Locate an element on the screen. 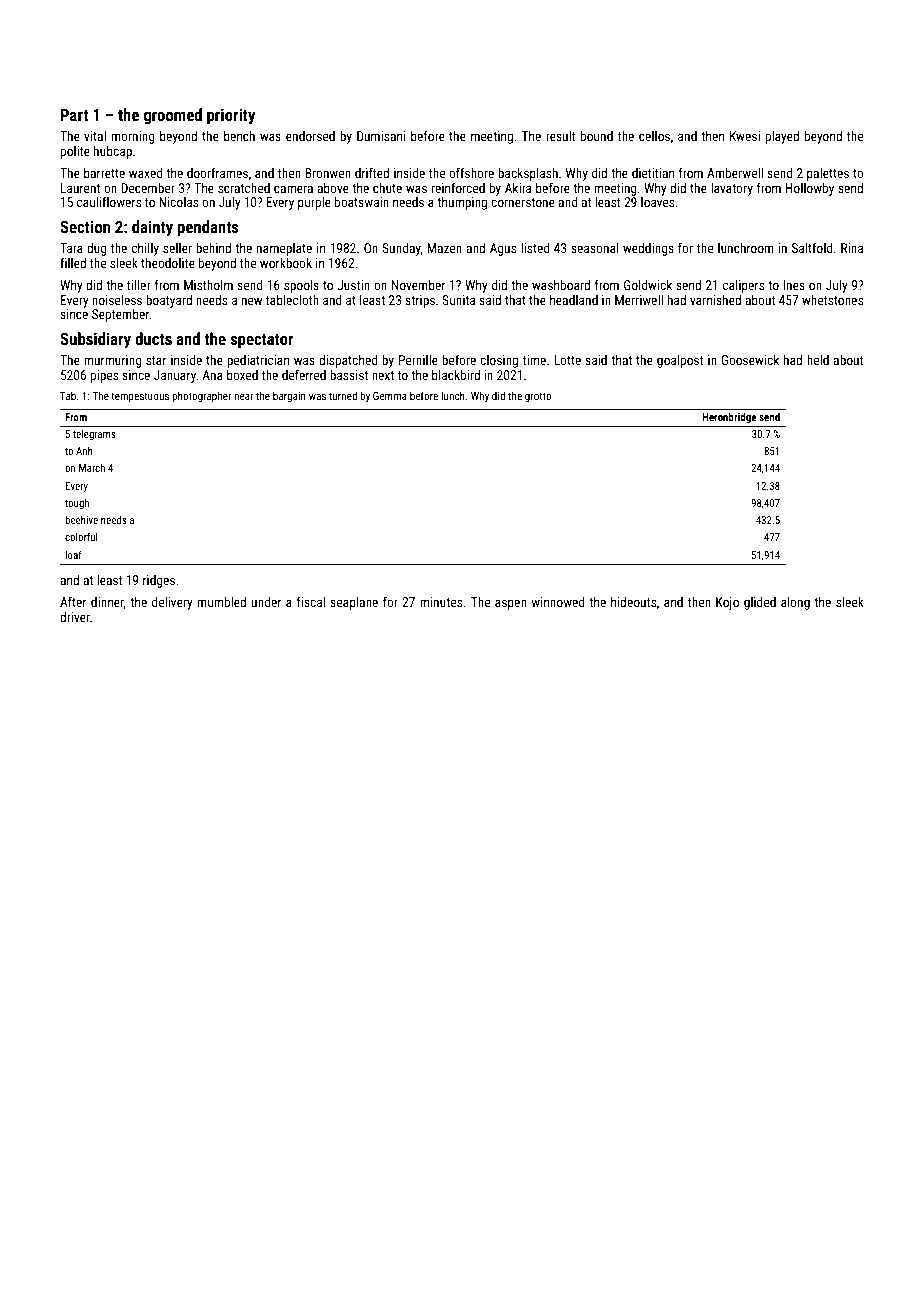 This screenshot has width=924, height=1308. priority is located at coordinates (231, 116).
